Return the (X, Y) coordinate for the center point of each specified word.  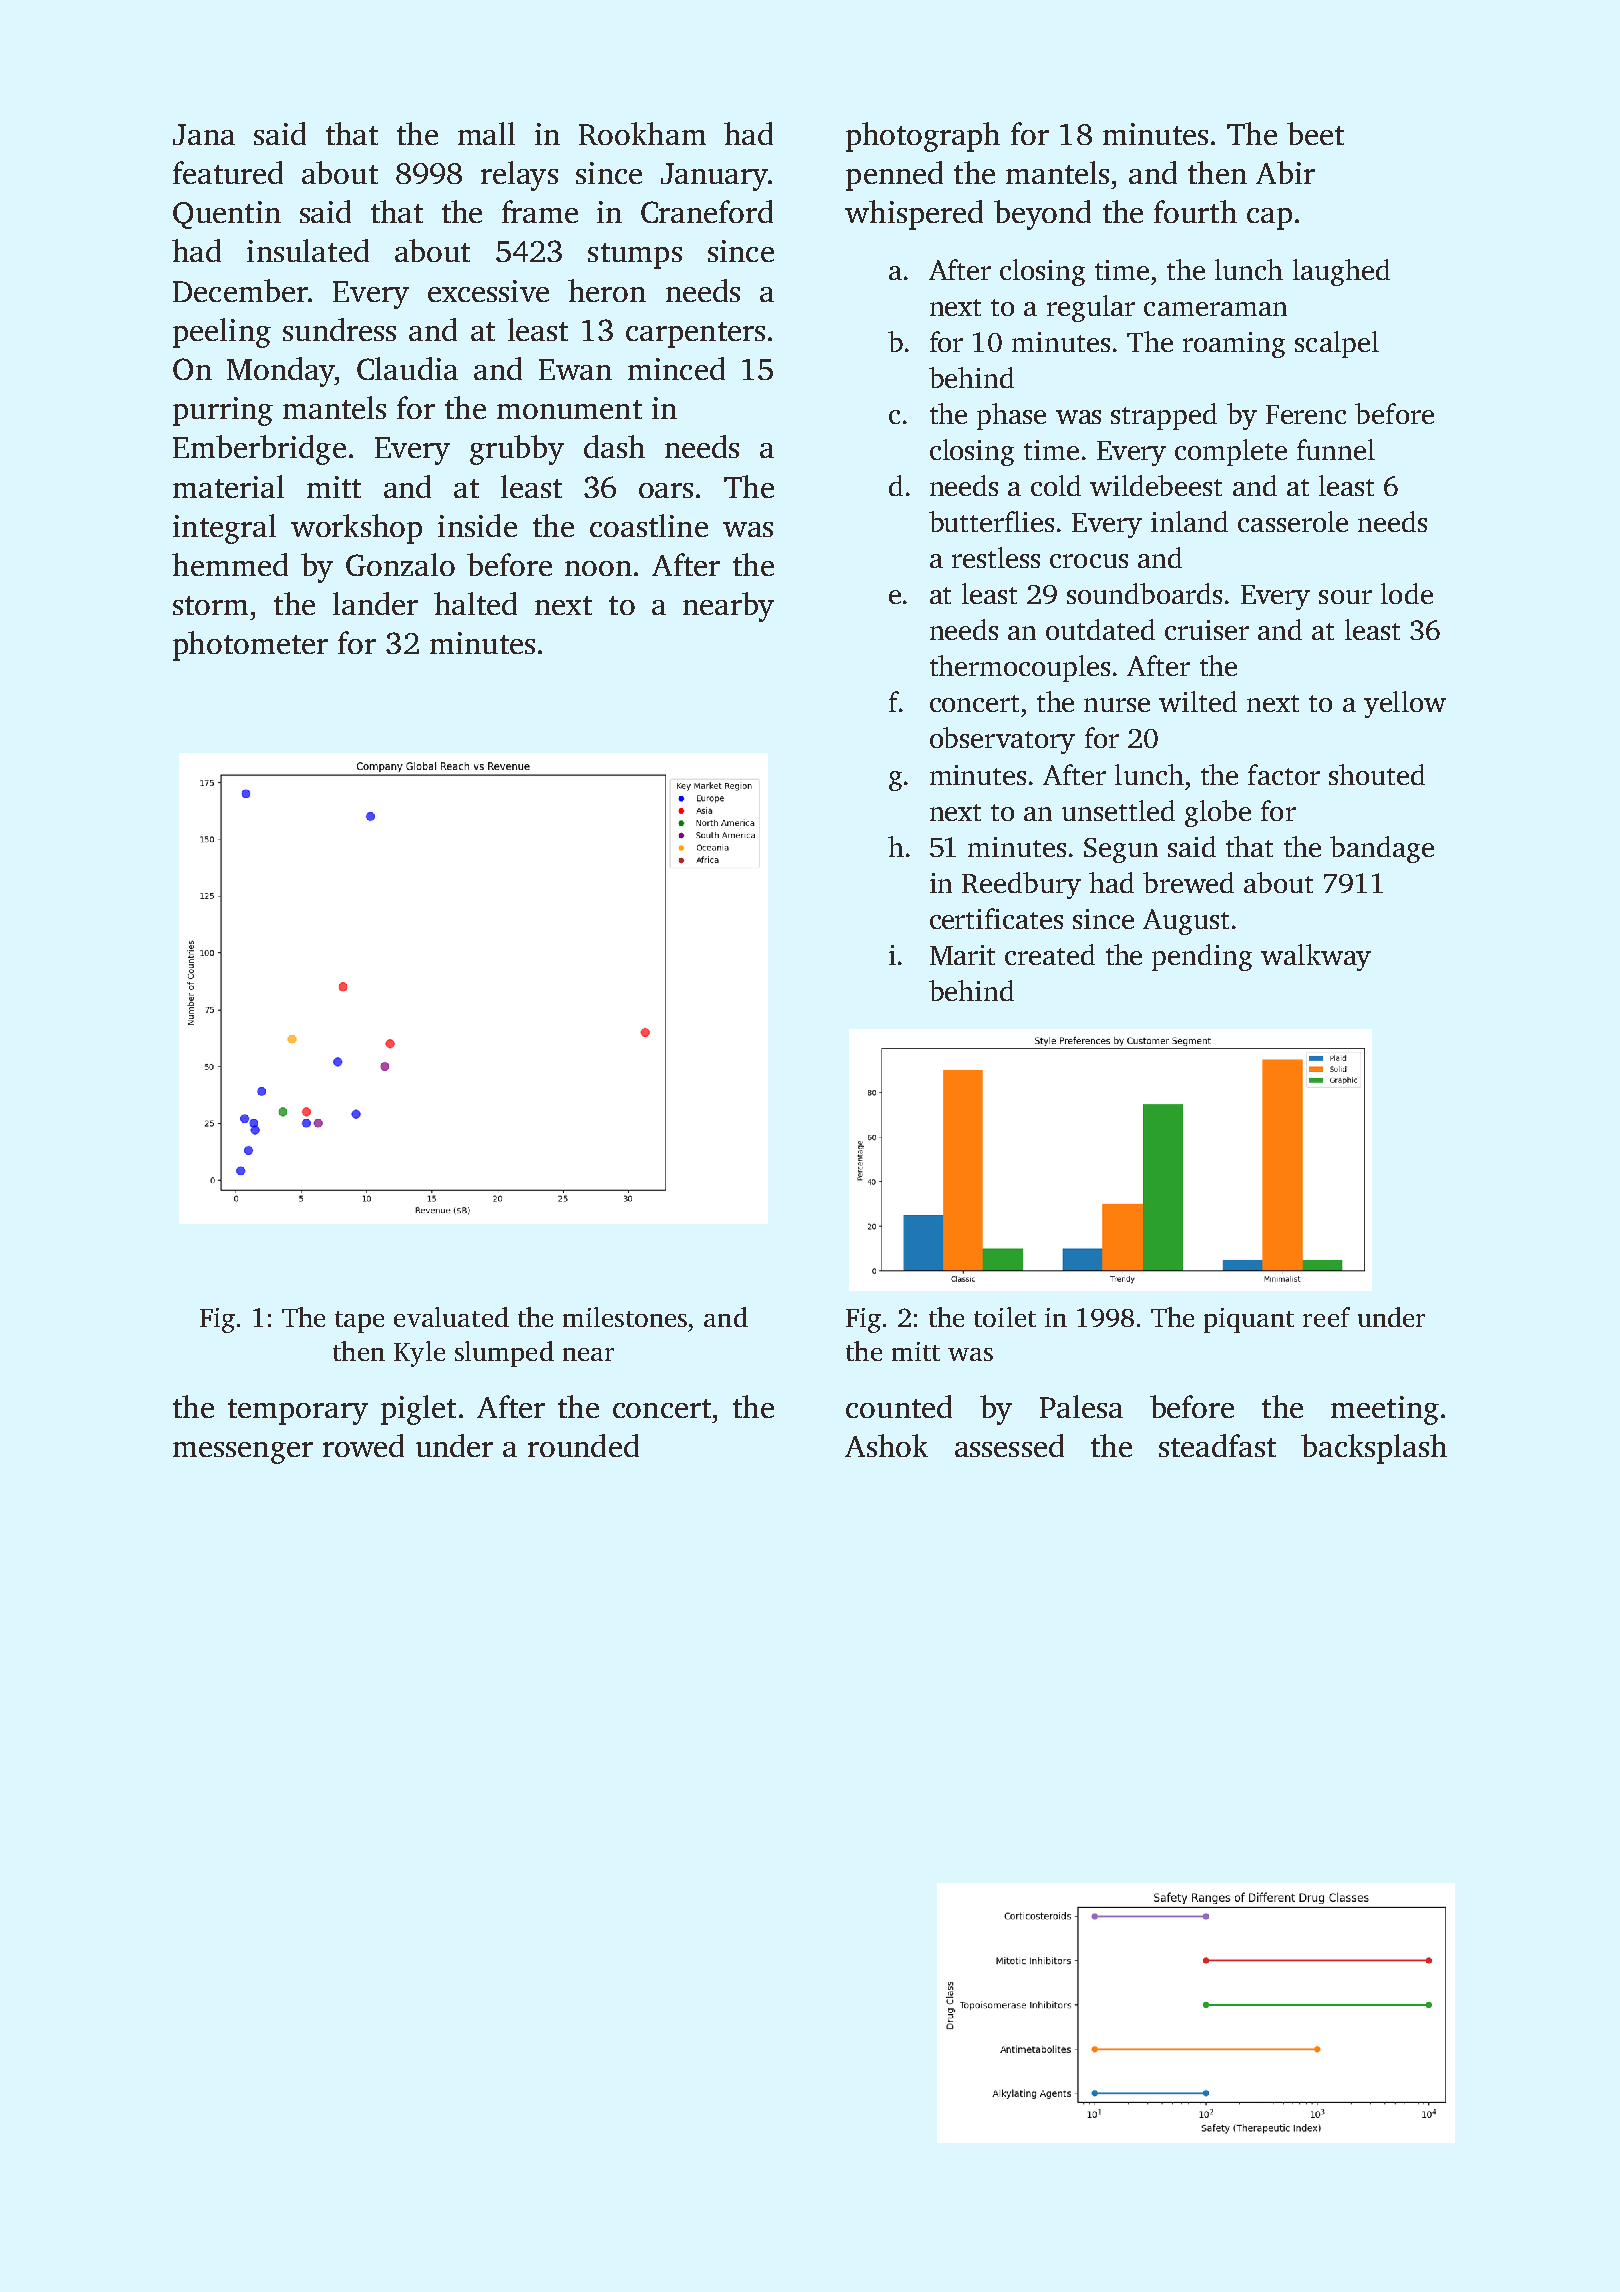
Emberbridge (259, 450)
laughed (1341, 272)
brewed (1188, 882)
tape (359, 1322)
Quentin (227, 215)
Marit (962, 955)
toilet (1005, 1317)
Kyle (419, 1354)
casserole (1293, 521)
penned (894, 176)
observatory (1002, 740)
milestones (625, 1317)
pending (1202, 957)
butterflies (991, 521)
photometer (250, 646)
